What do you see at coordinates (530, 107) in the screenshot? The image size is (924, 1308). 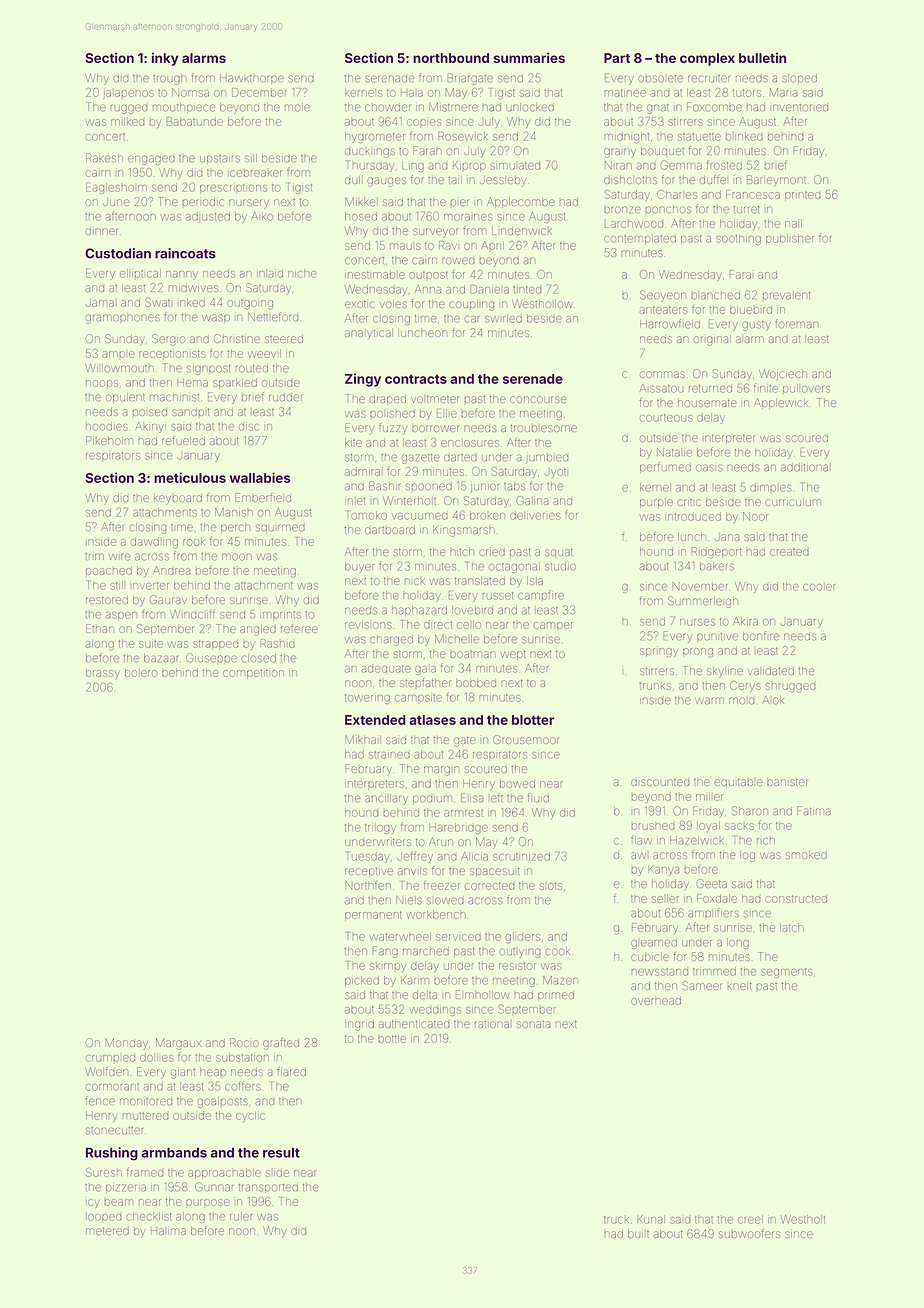 I see `unlocked` at bounding box center [530, 107].
